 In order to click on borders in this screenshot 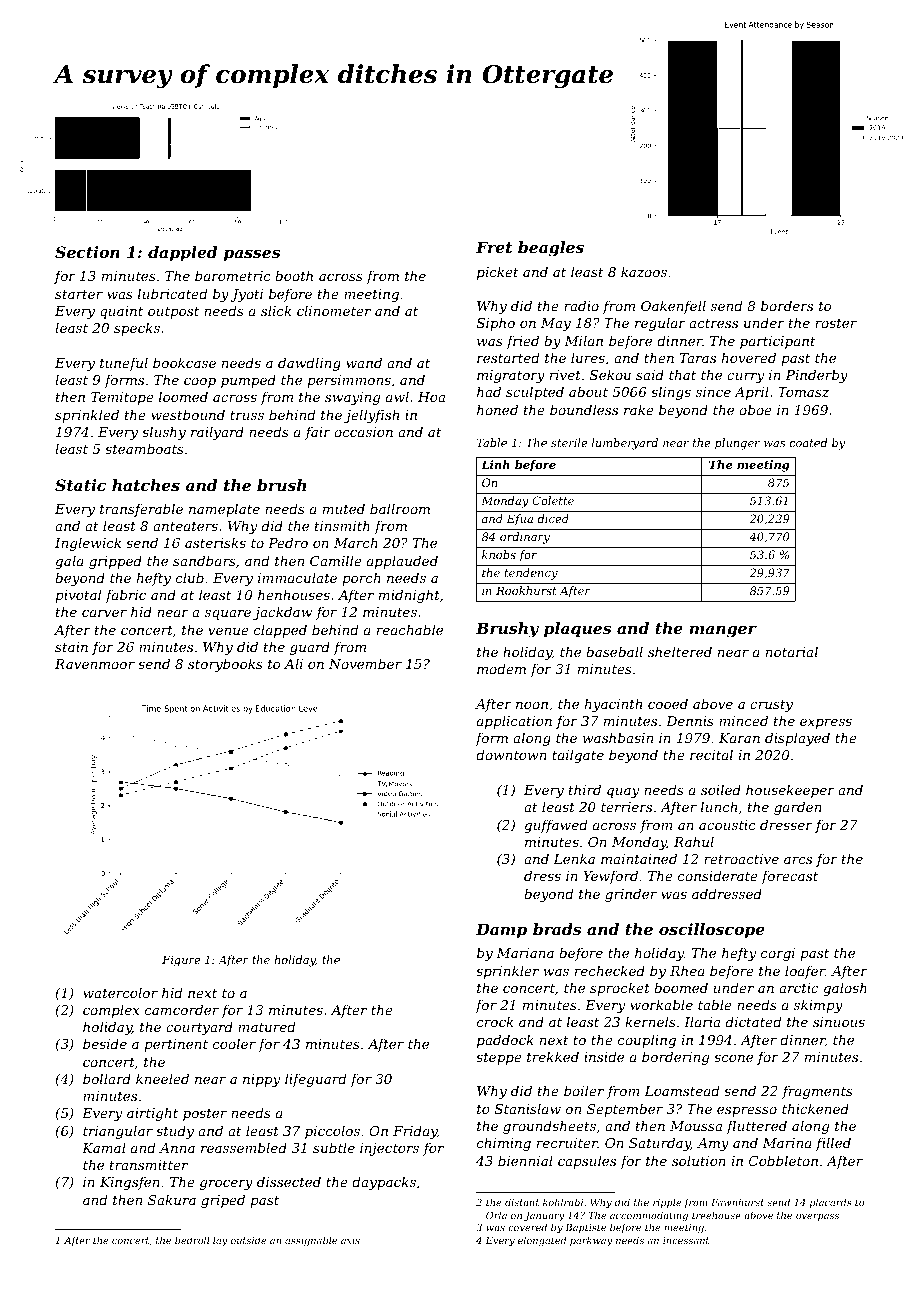, I will do `click(787, 305)`.
